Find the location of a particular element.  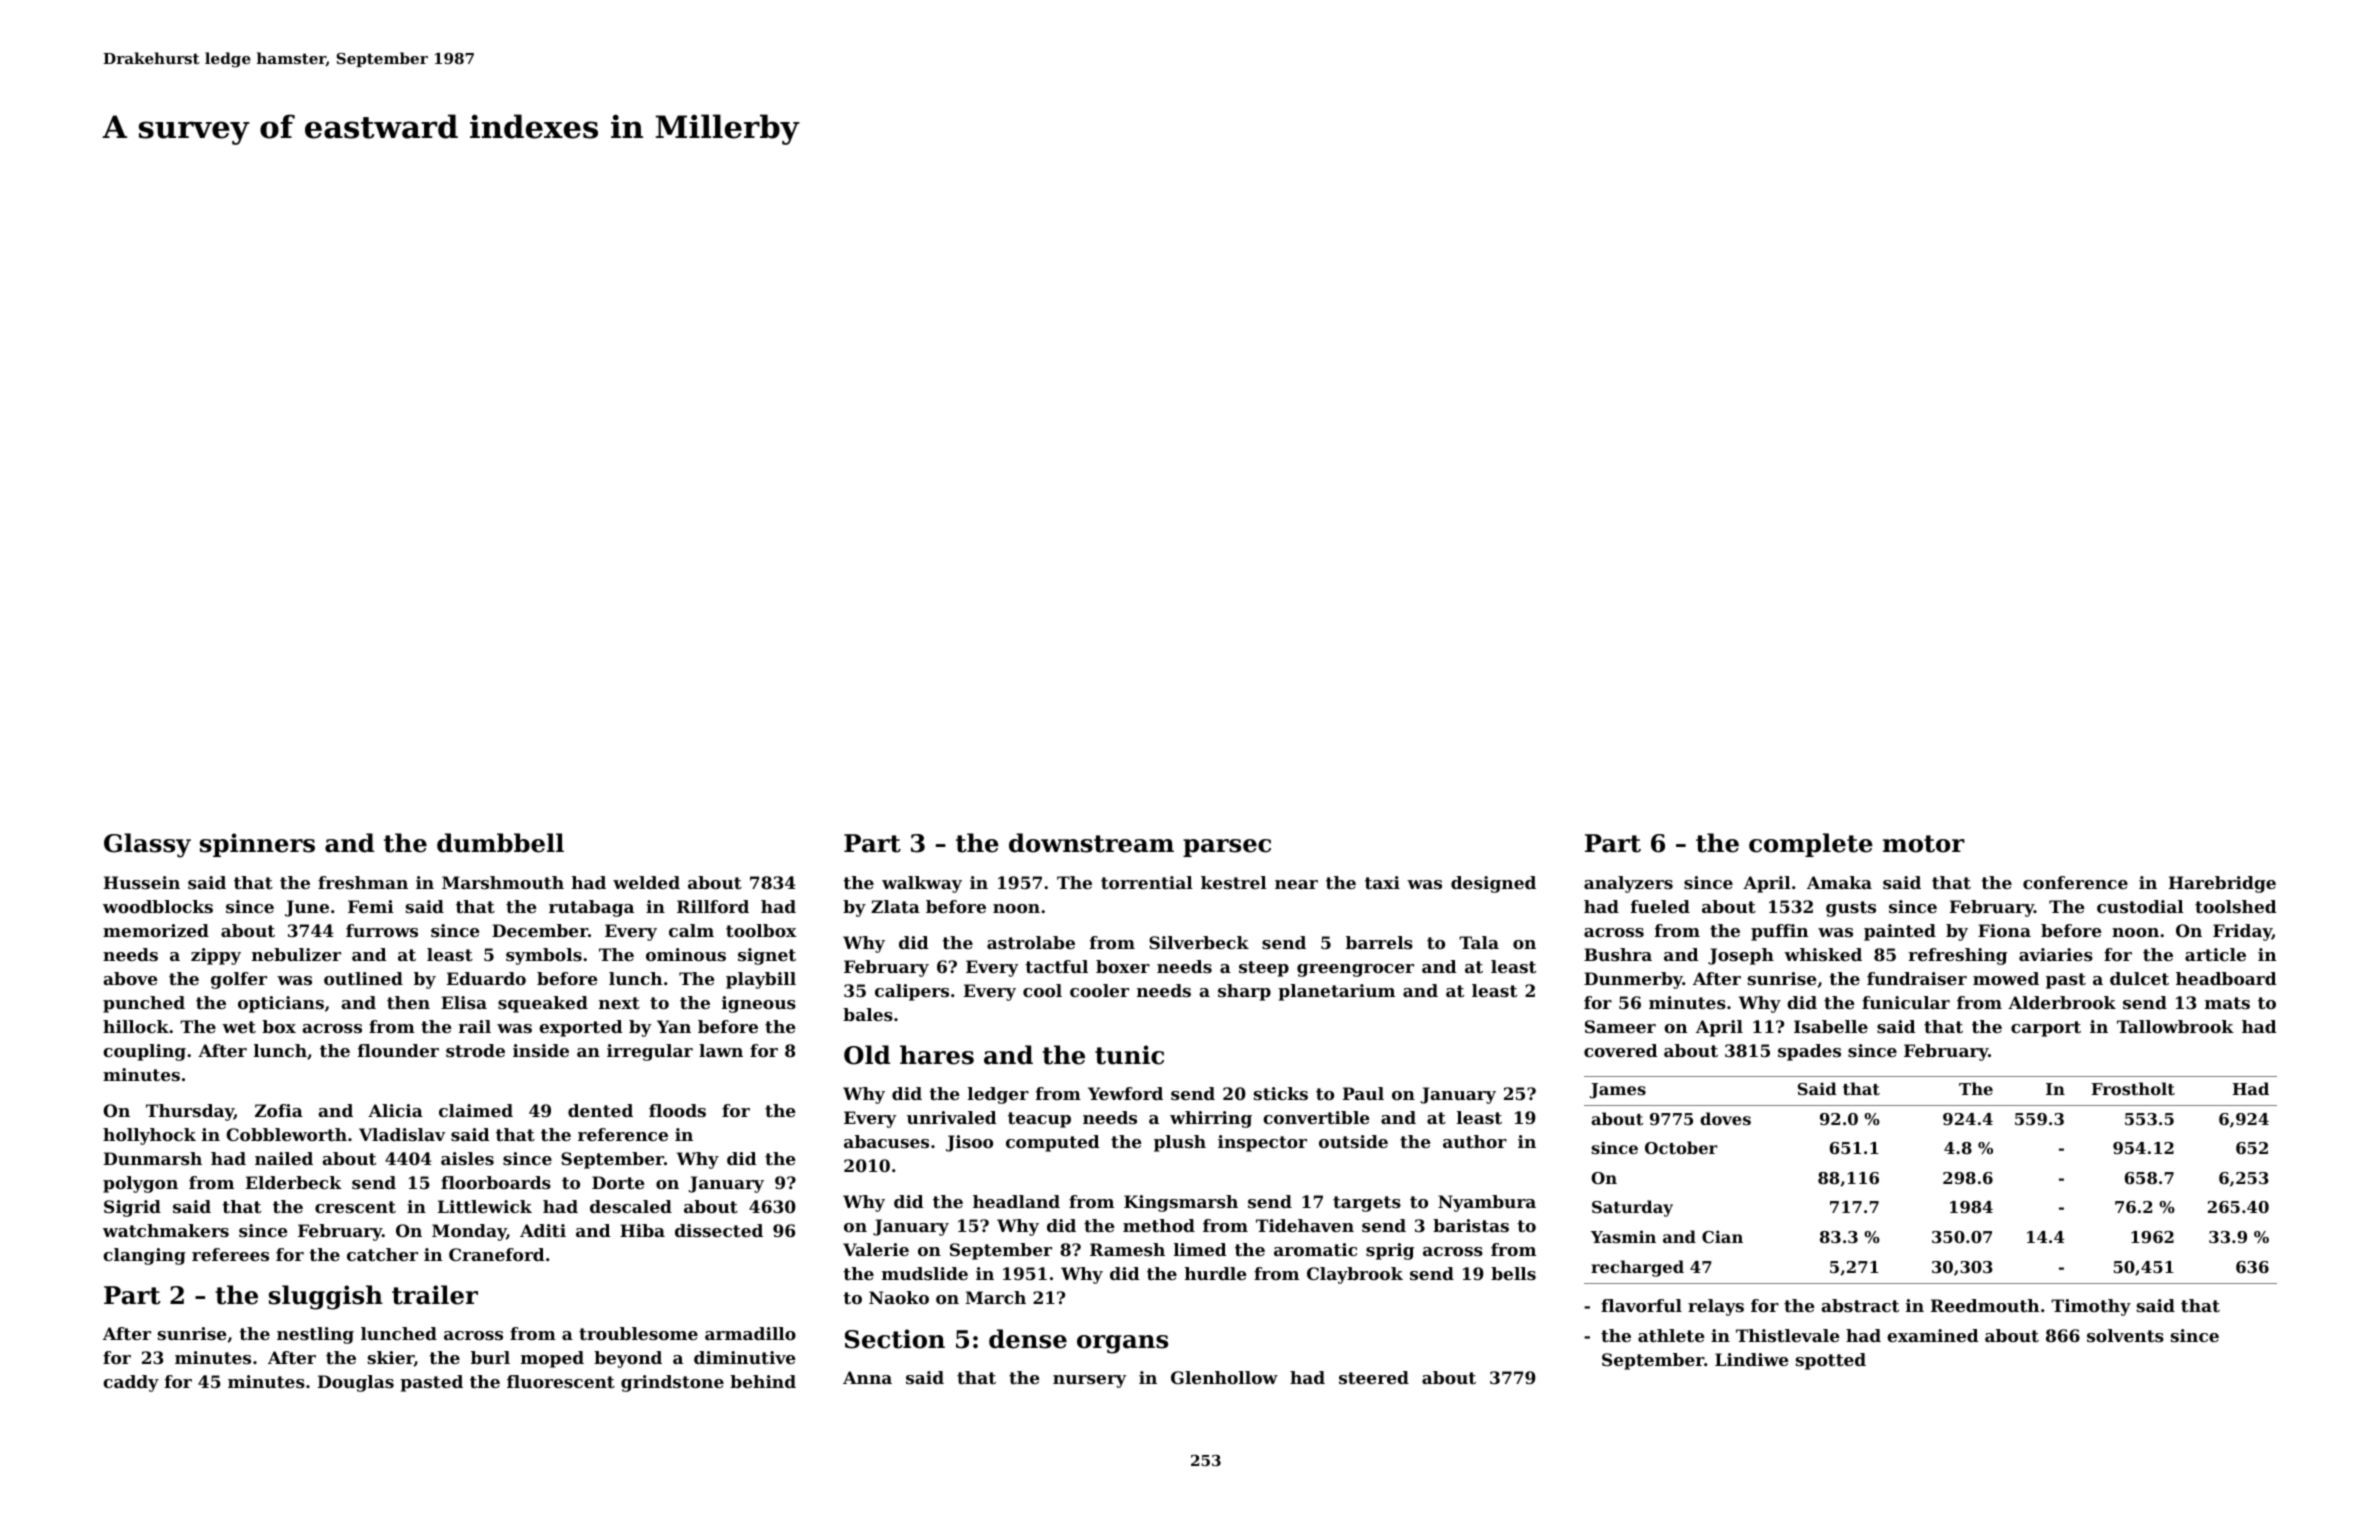

caddy is located at coordinates (131, 1383).
